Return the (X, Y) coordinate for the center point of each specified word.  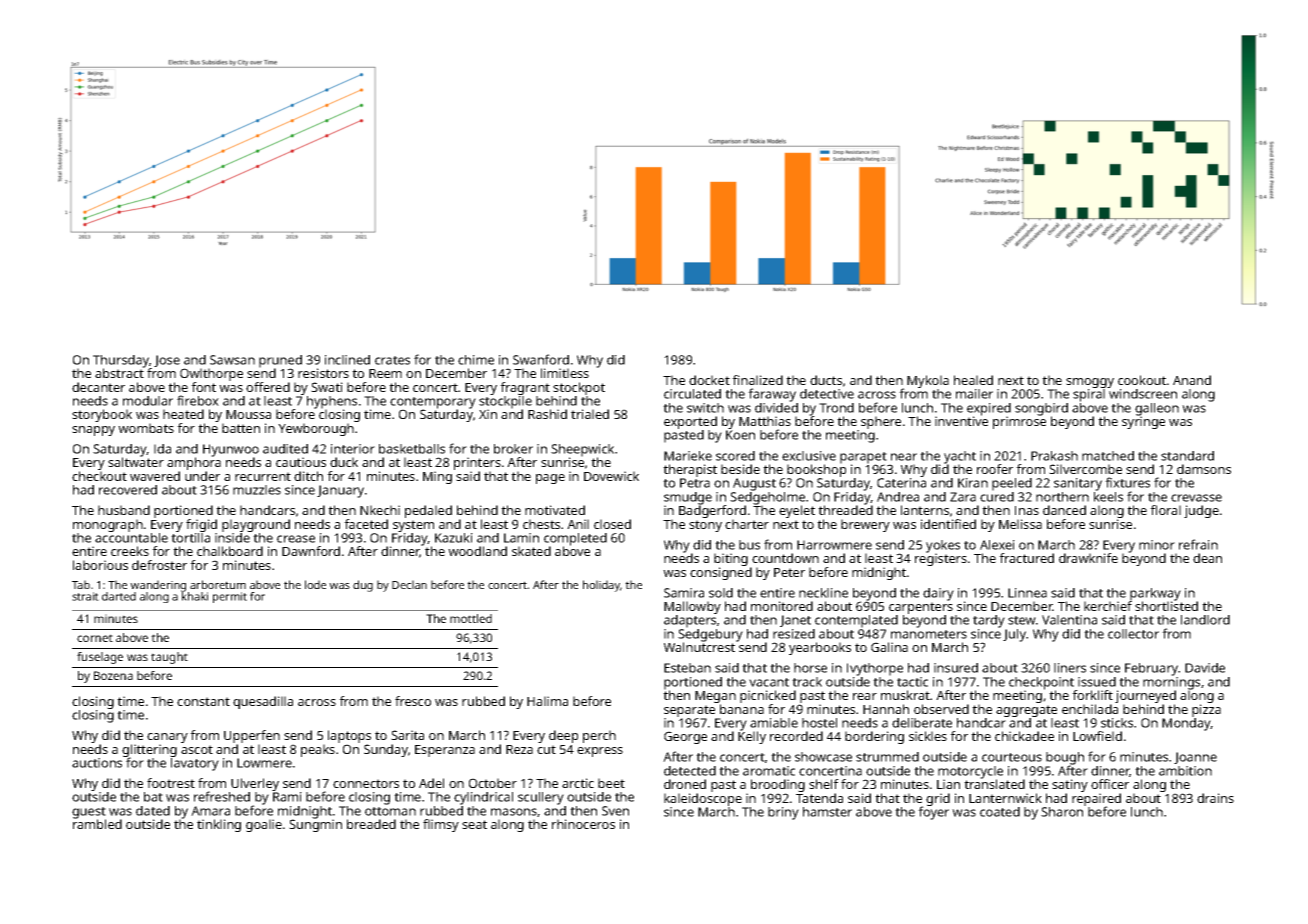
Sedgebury (710, 635)
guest (89, 813)
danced (1064, 510)
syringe (1143, 422)
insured (956, 668)
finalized (757, 380)
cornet (95, 638)
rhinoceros (583, 824)
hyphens (332, 402)
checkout (99, 476)
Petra (695, 483)
